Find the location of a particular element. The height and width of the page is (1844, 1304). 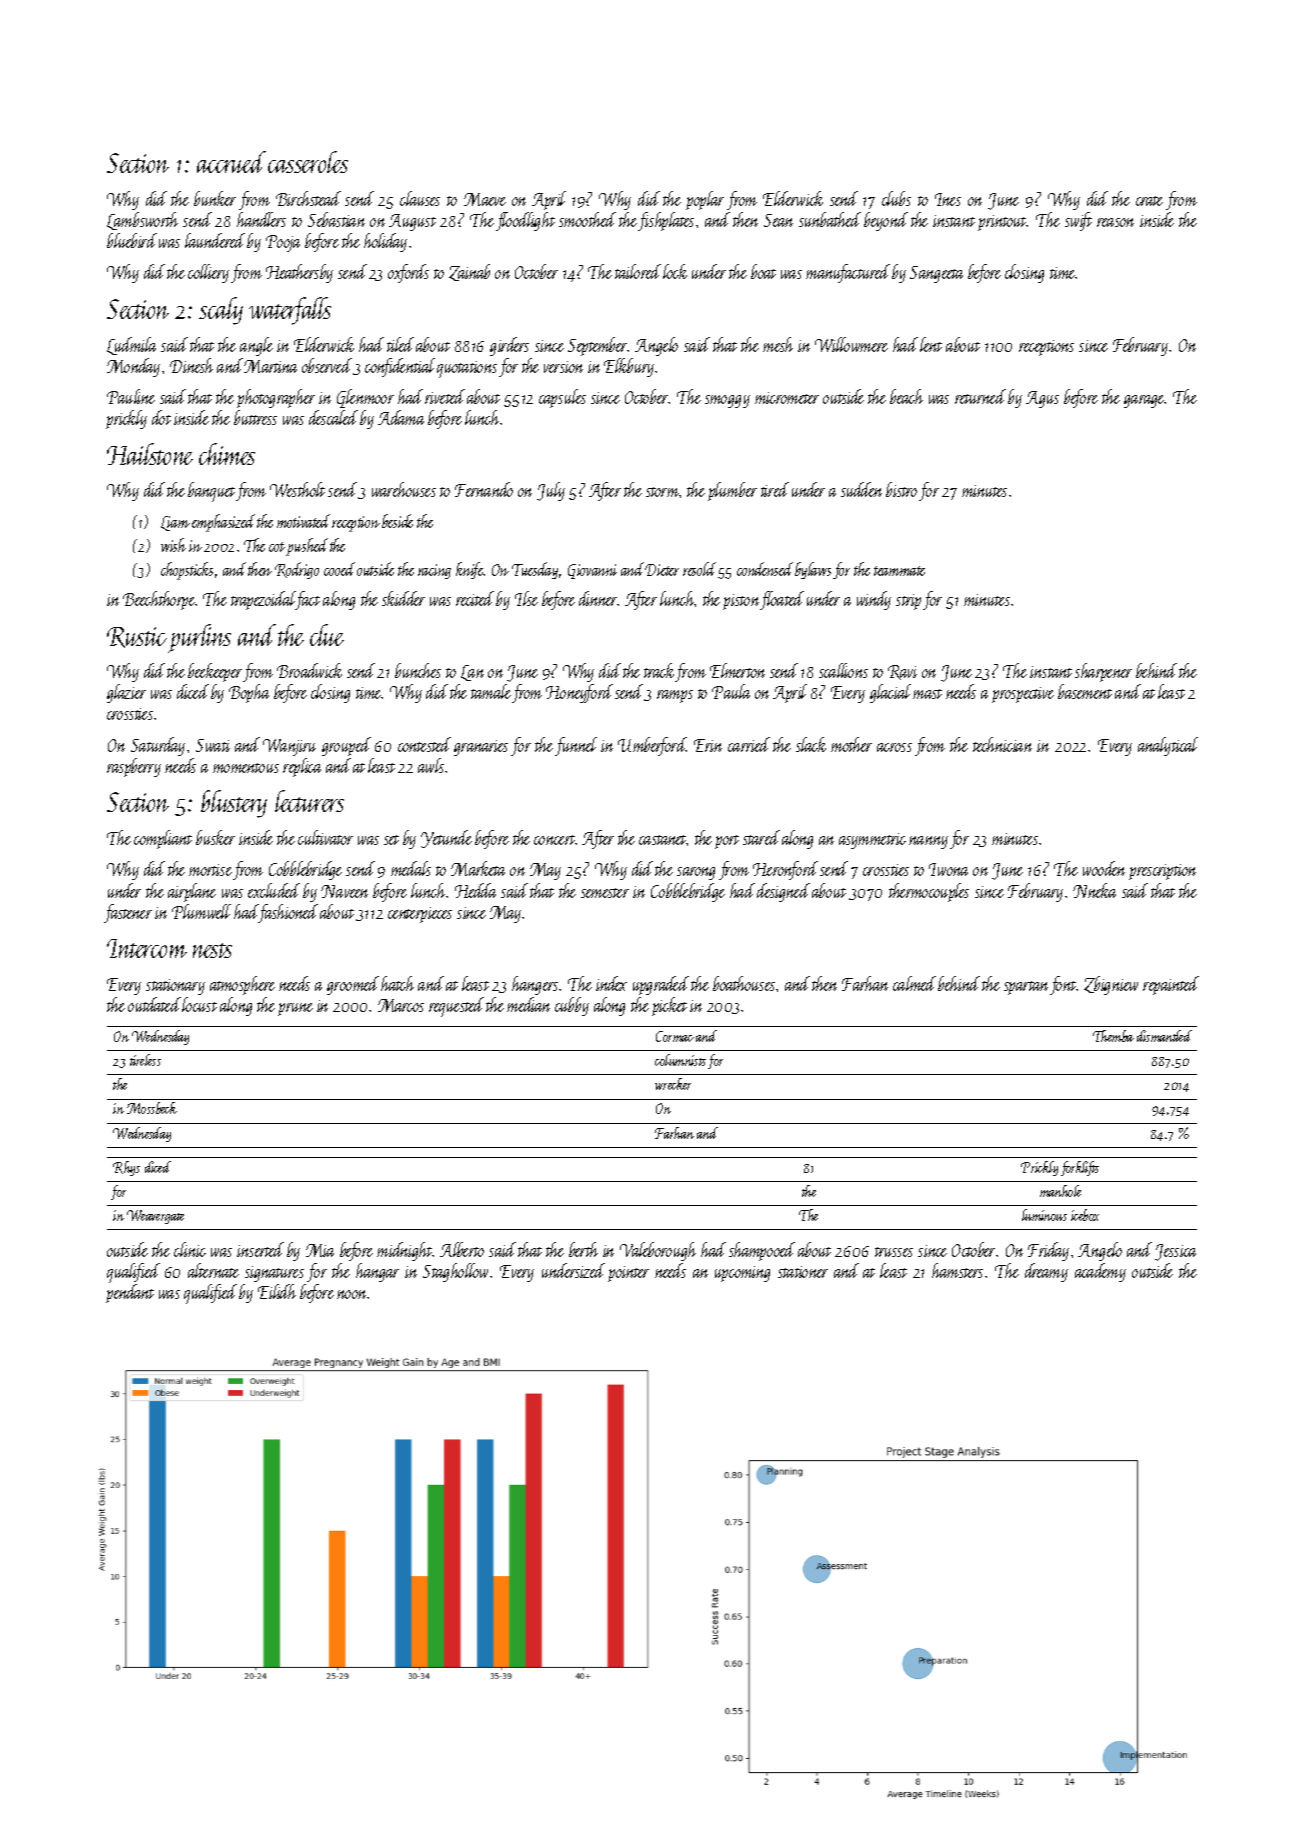

garage is located at coordinates (1144, 401).
